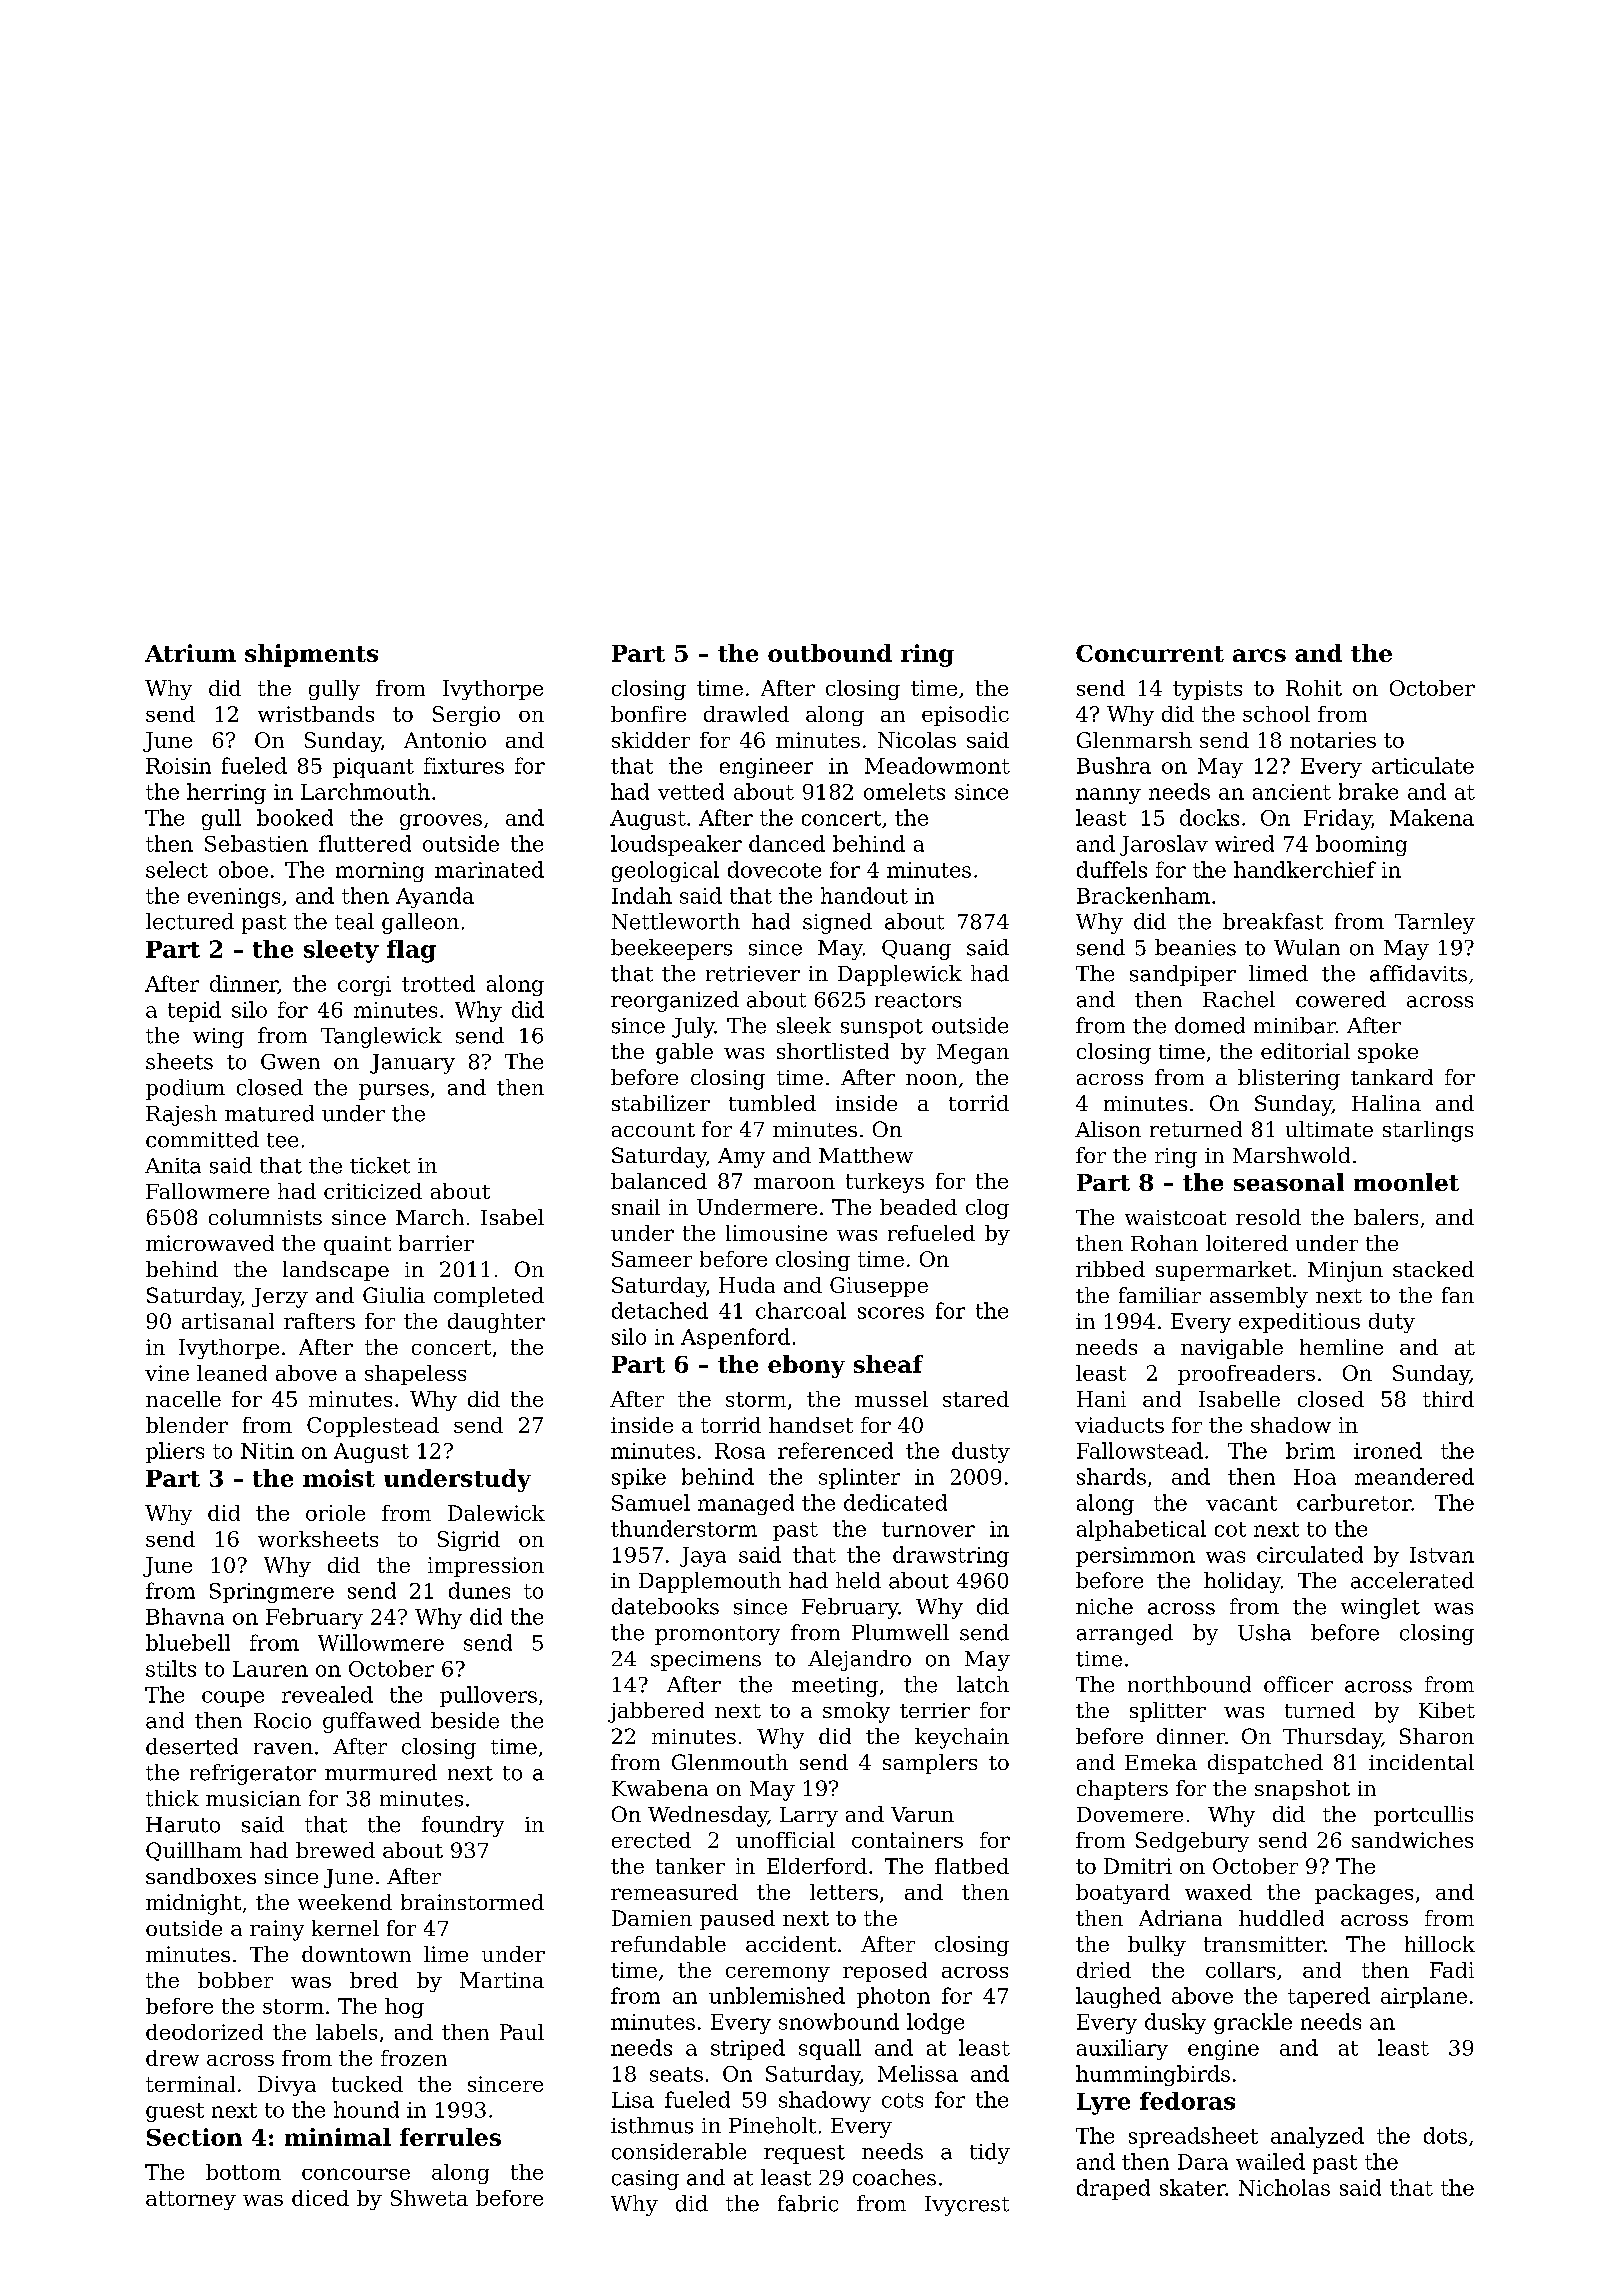 The height and width of the image is (2292, 1620). Describe the element at coordinates (830, 653) in the image. I see `outbound` at that location.
